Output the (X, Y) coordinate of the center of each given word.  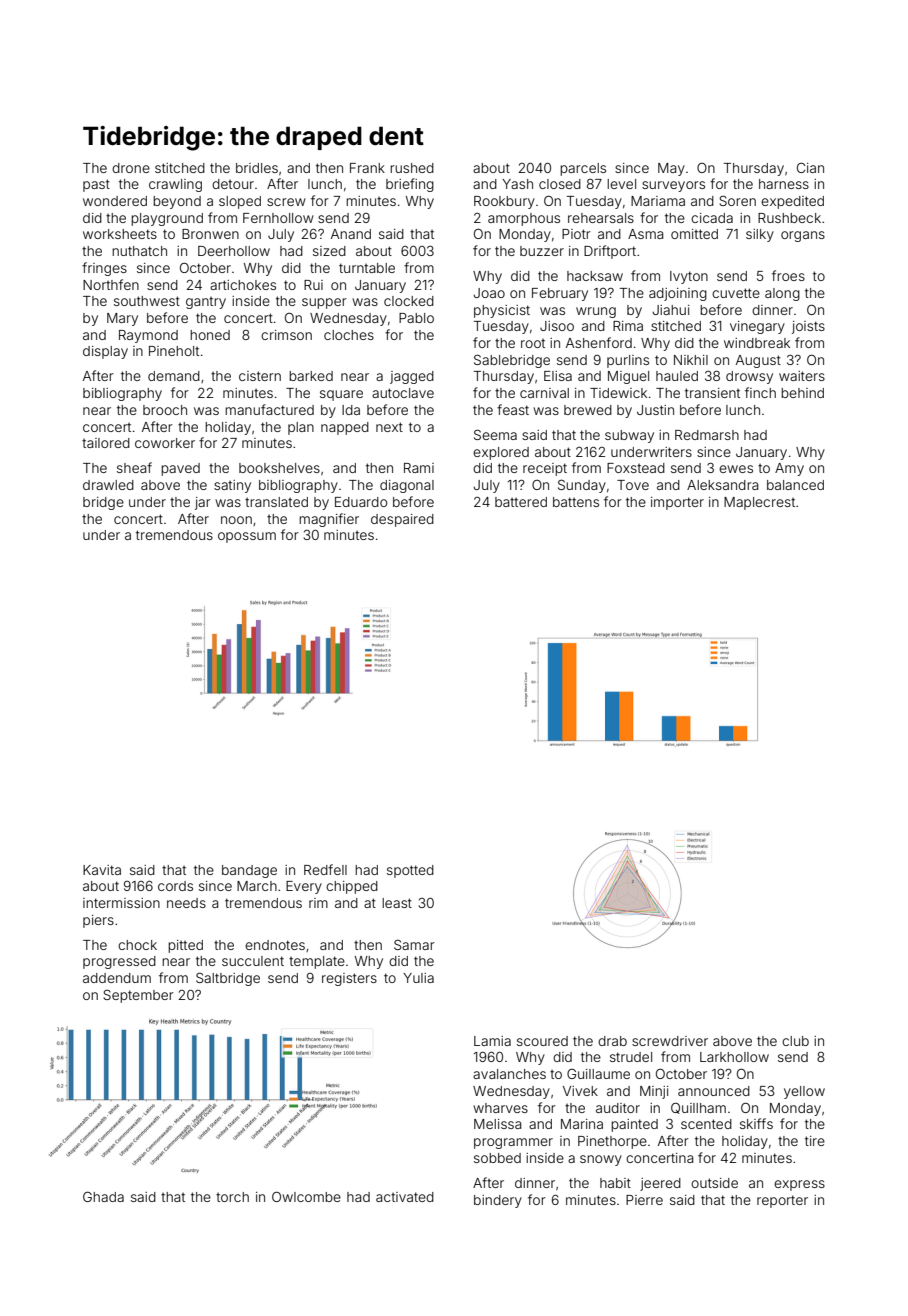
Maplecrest (759, 503)
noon (236, 520)
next (389, 427)
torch (232, 1197)
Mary (122, 319)
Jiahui (671, 310)
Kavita (102, 870)
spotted (410, 871)
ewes (736, 469)
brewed (588, 410)
